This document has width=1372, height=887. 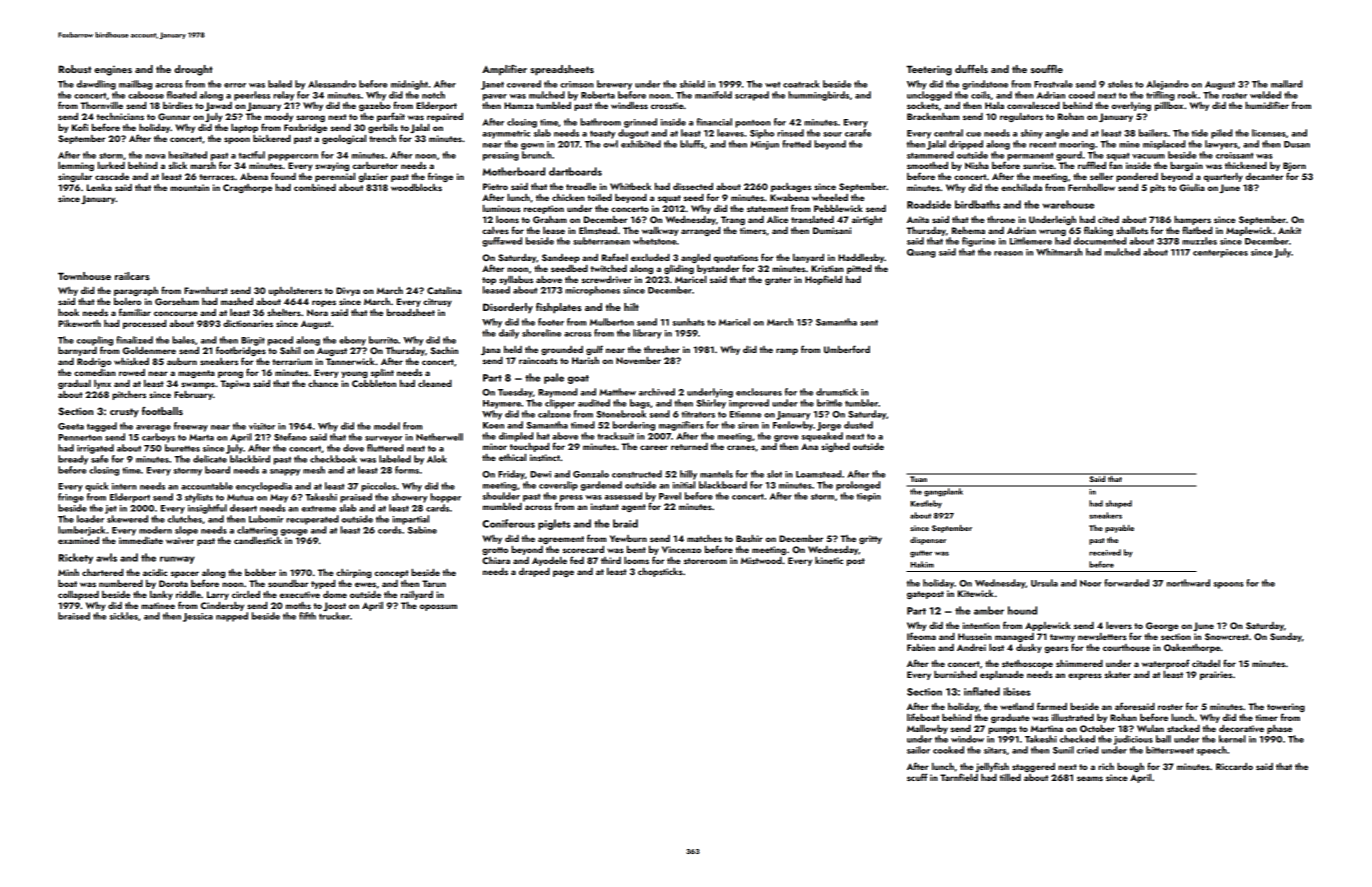 I want to click on hilt, so click(x=631, y=307).
